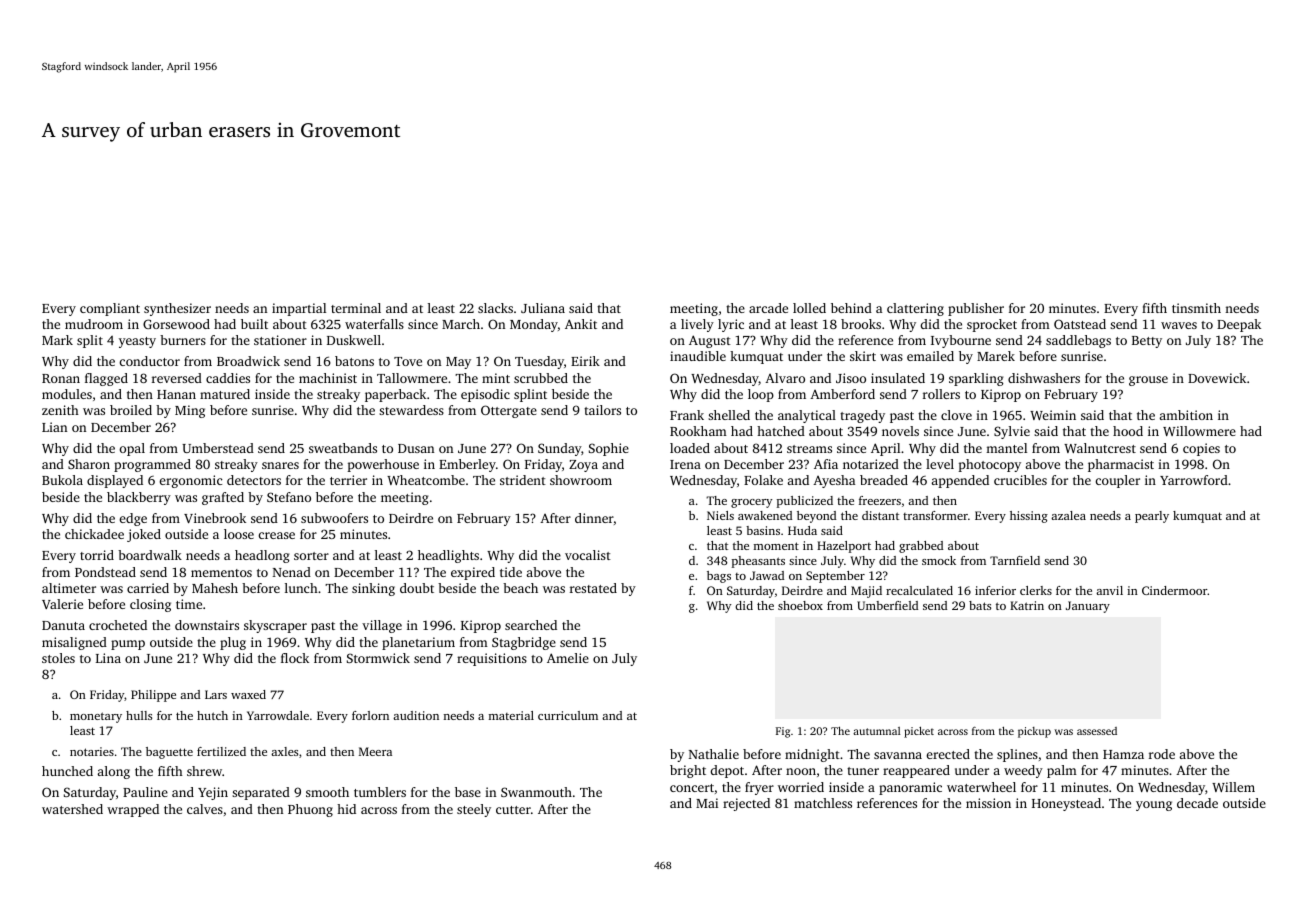 This screenshot has height=924, width=1308. What do you see at coordinates (212, 715) in the screenshot?
I see `hutch` at bounding box center [212, 715].
